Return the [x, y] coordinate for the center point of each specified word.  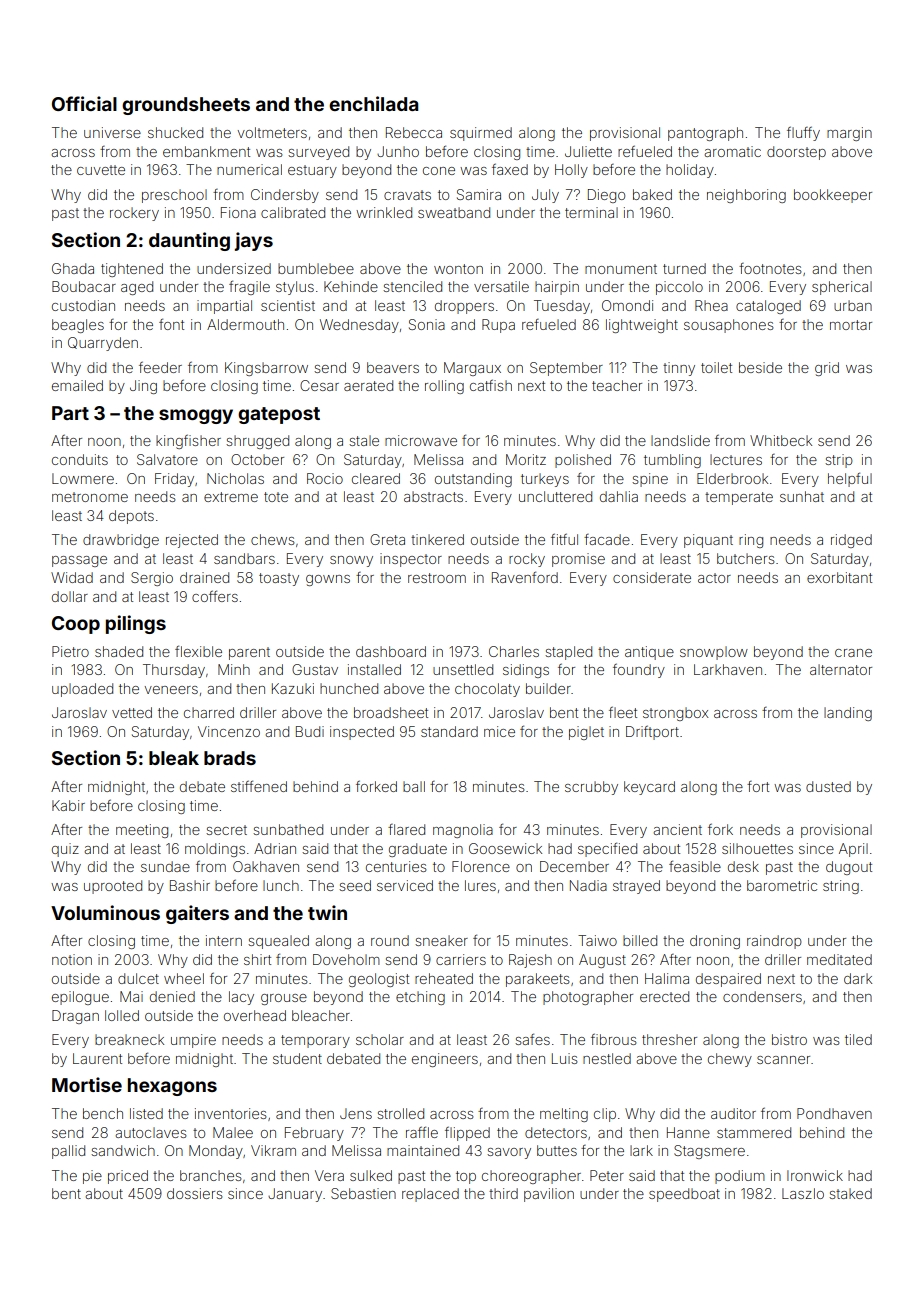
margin [849, 134]
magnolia [463, 831]
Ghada [73, 268]
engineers [445, 1060]
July [545, 196]
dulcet [138, 978]
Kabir [68, 805]
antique [649, 653]
